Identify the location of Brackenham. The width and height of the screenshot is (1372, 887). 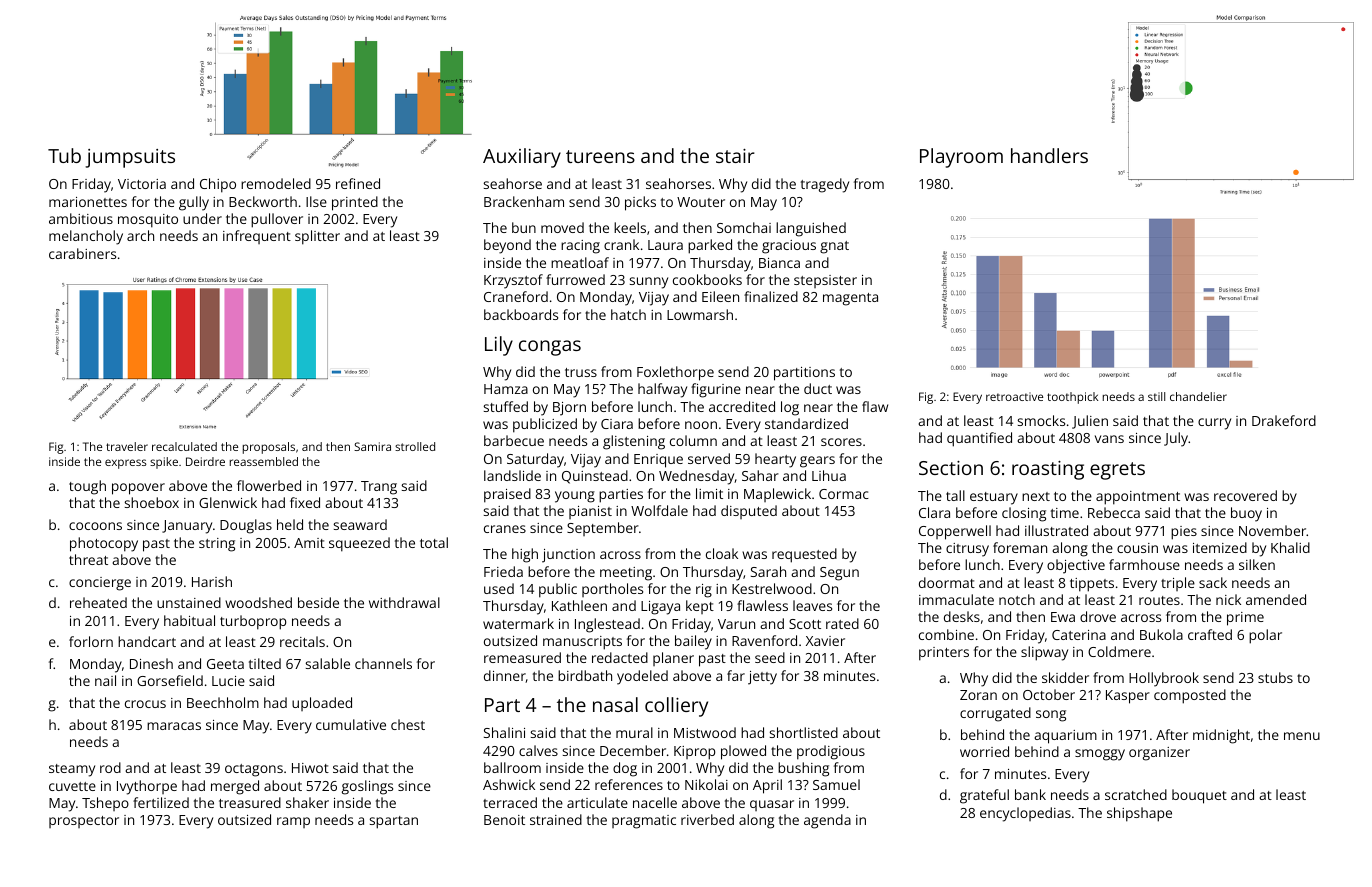
(524, 201).
